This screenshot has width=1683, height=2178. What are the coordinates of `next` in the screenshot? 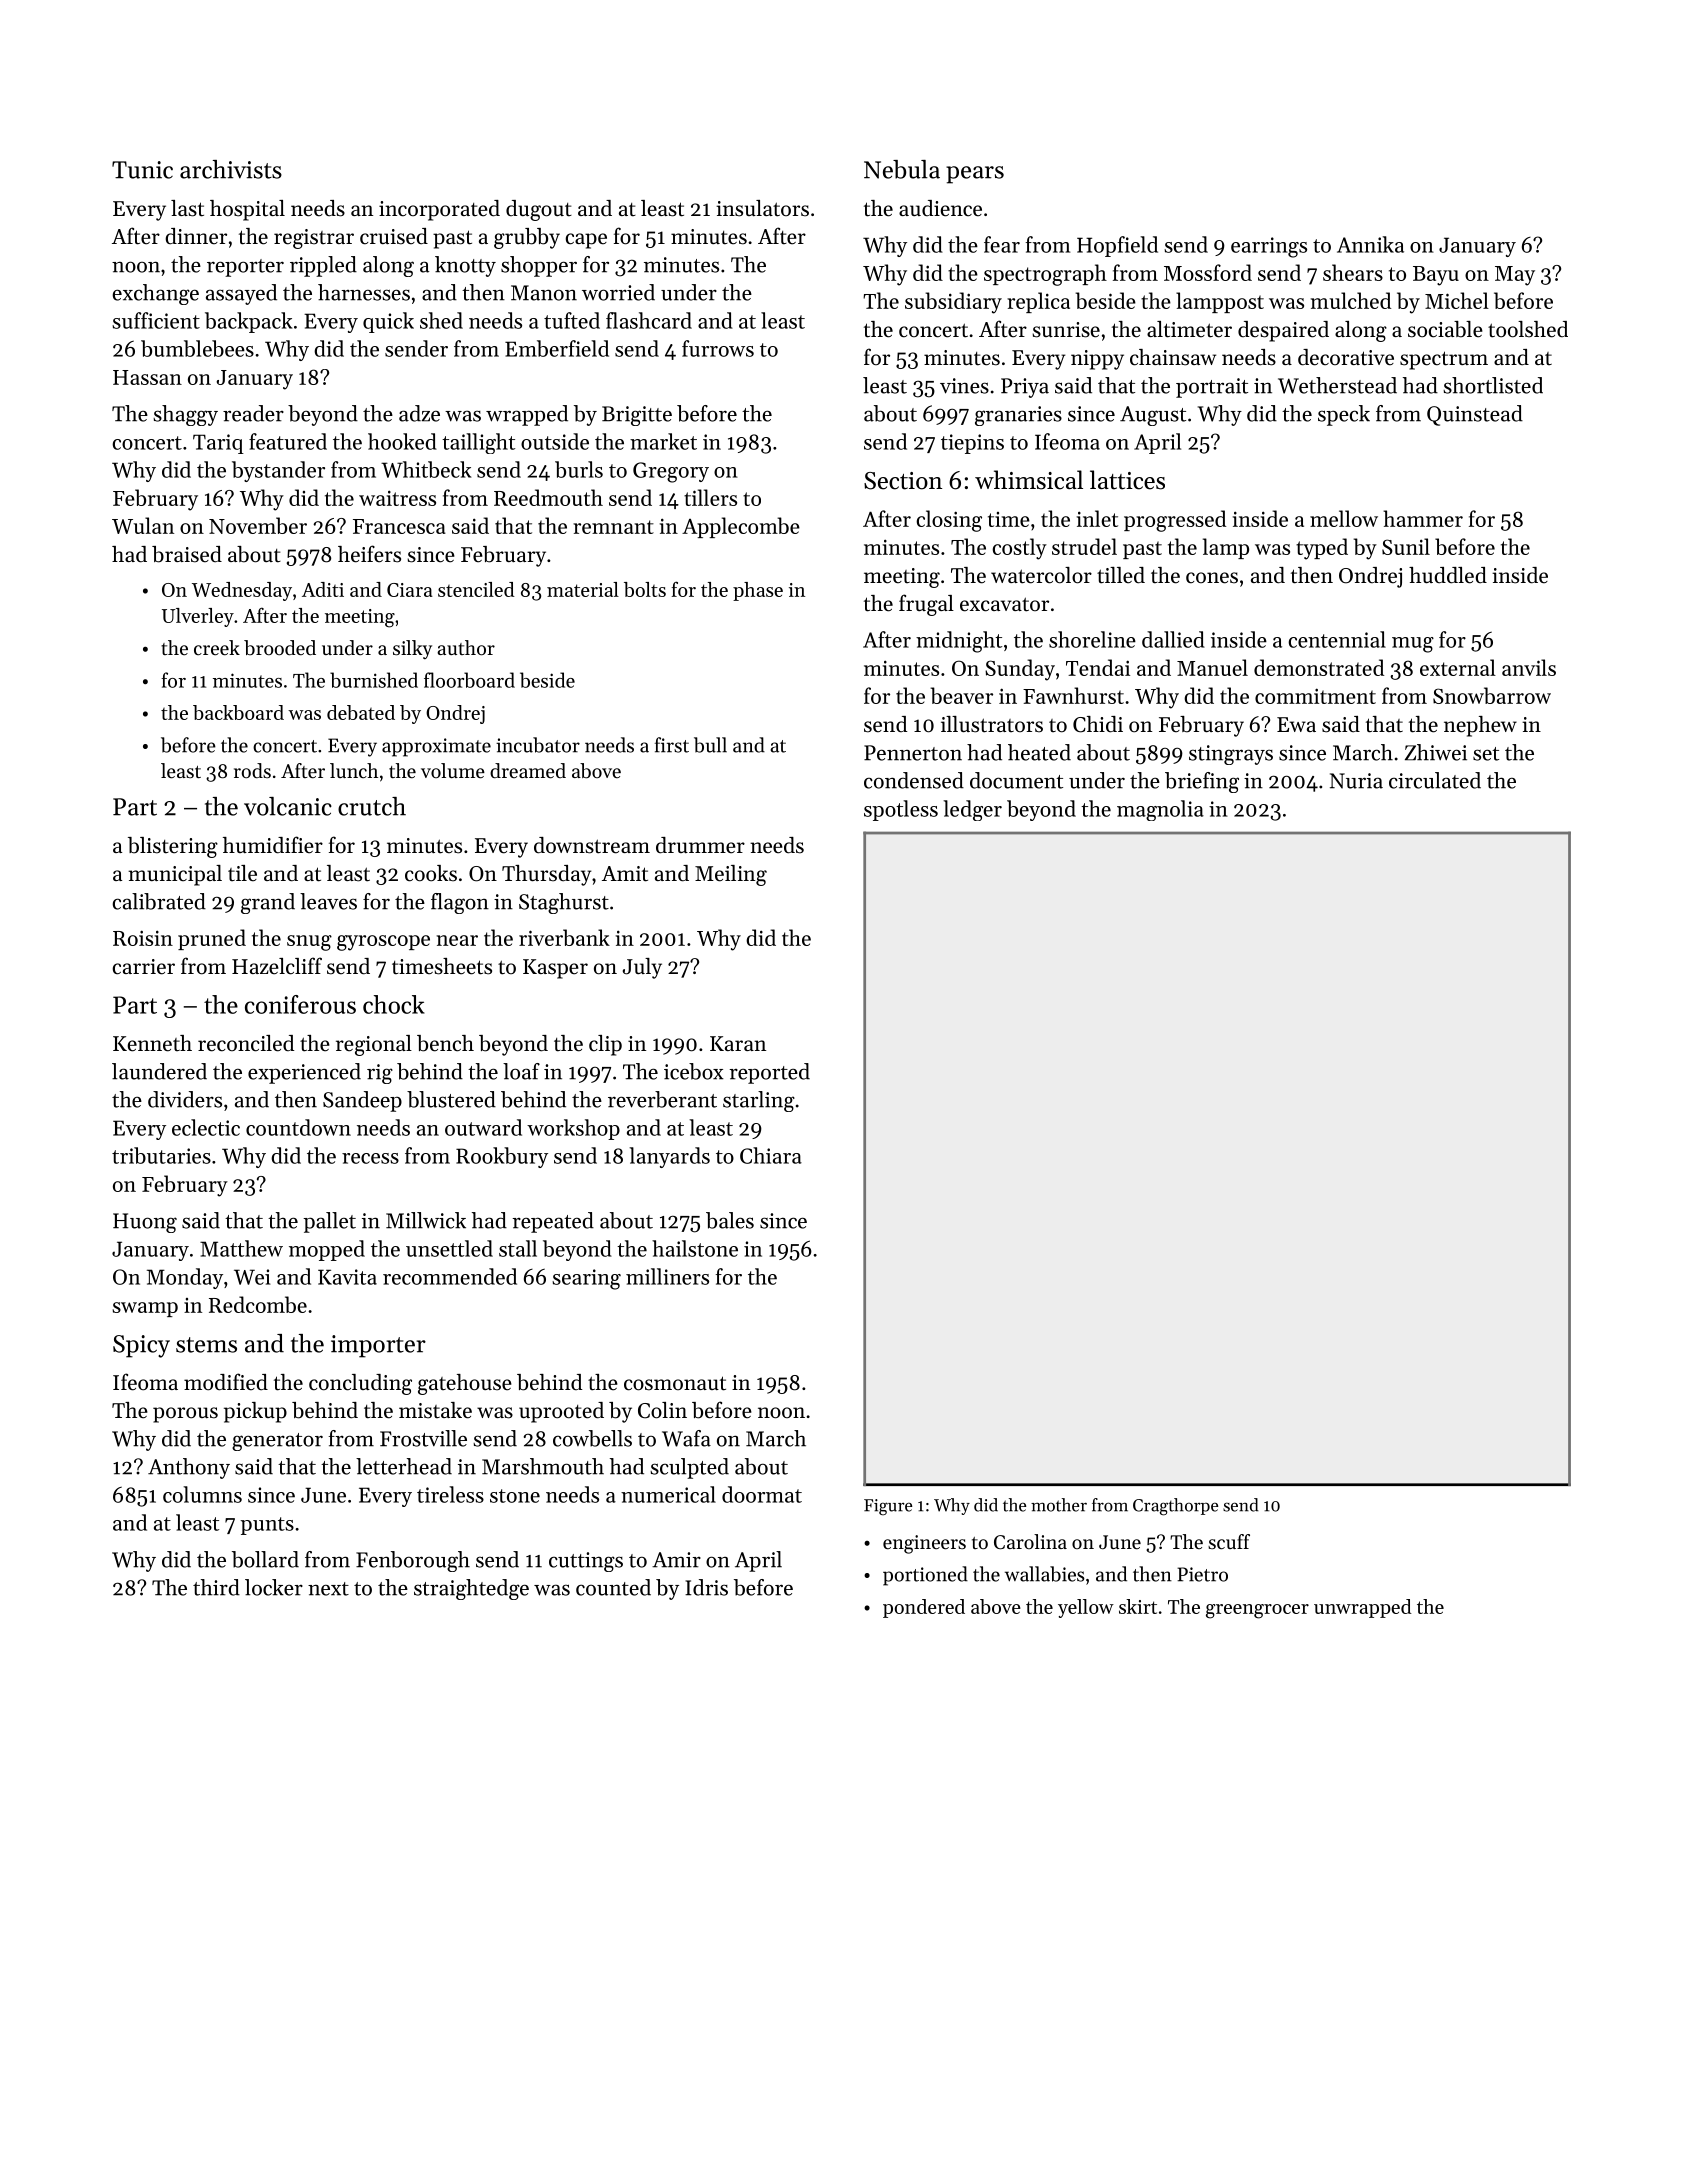 It's located at (328, 1589).
